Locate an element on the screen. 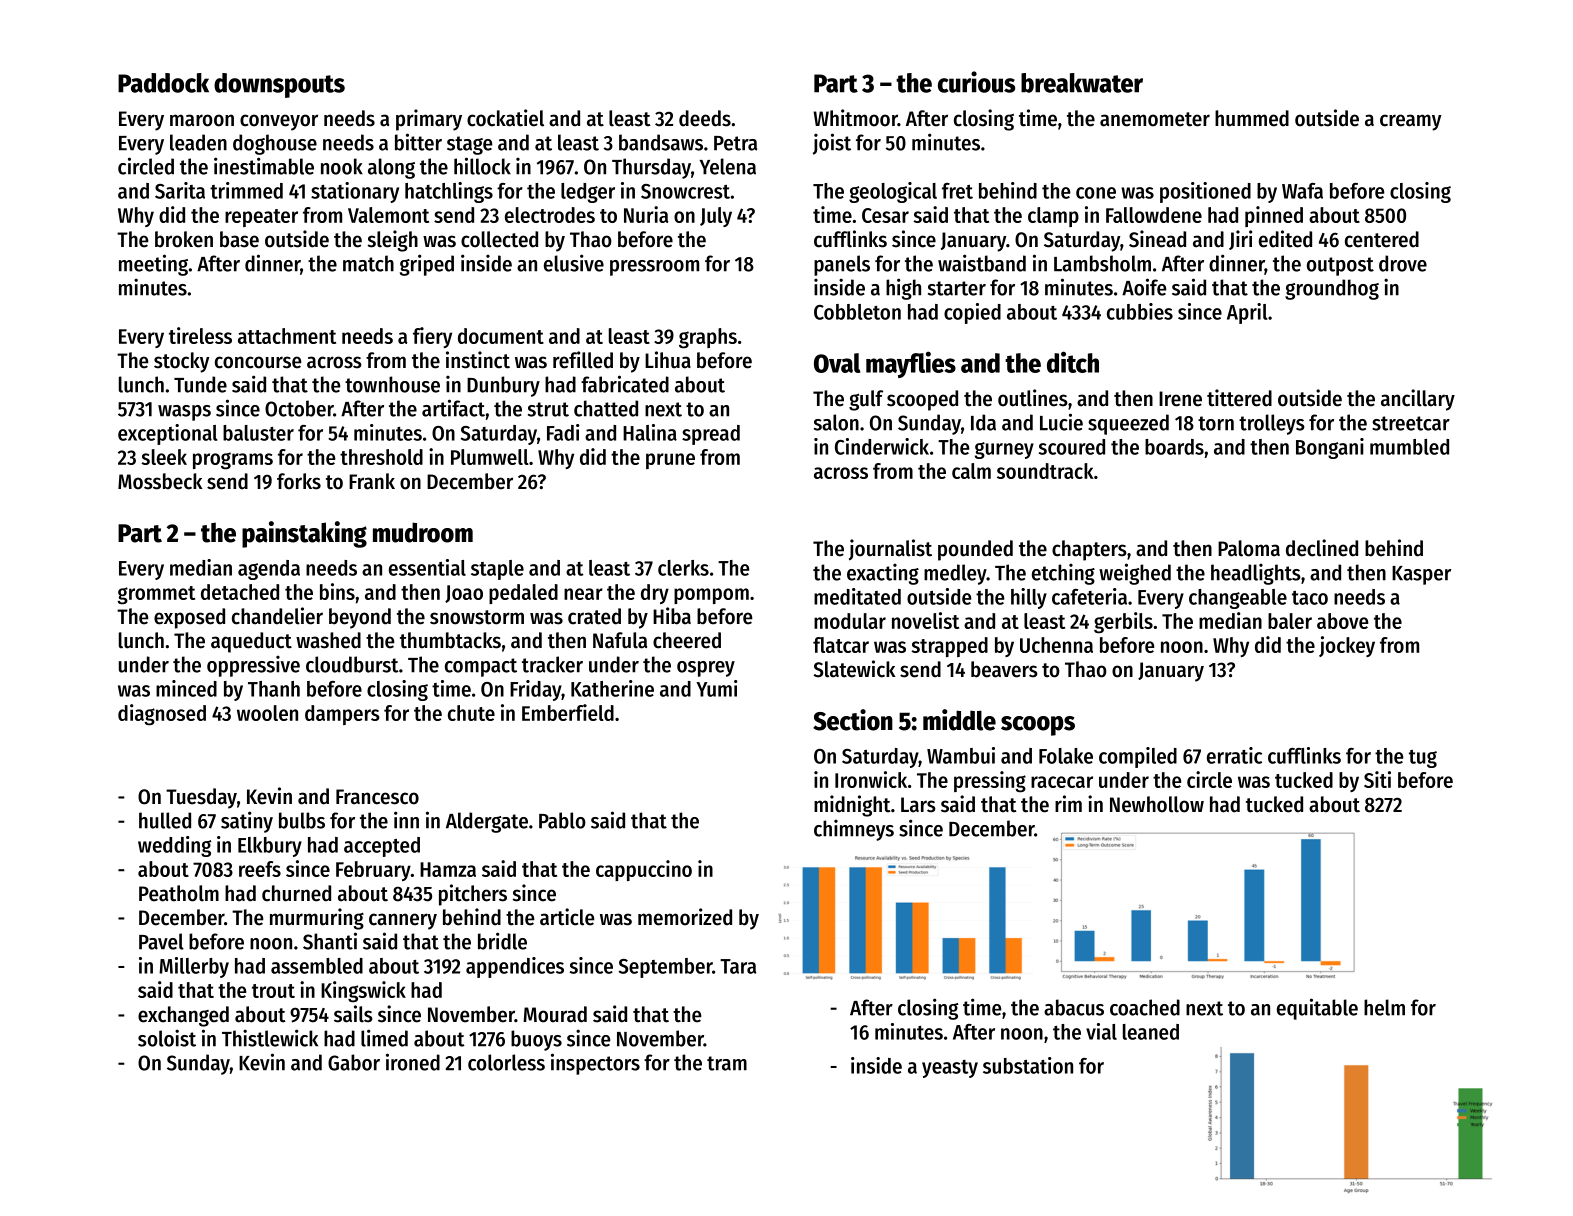  Yelena is located at coordinates (727, 166).
